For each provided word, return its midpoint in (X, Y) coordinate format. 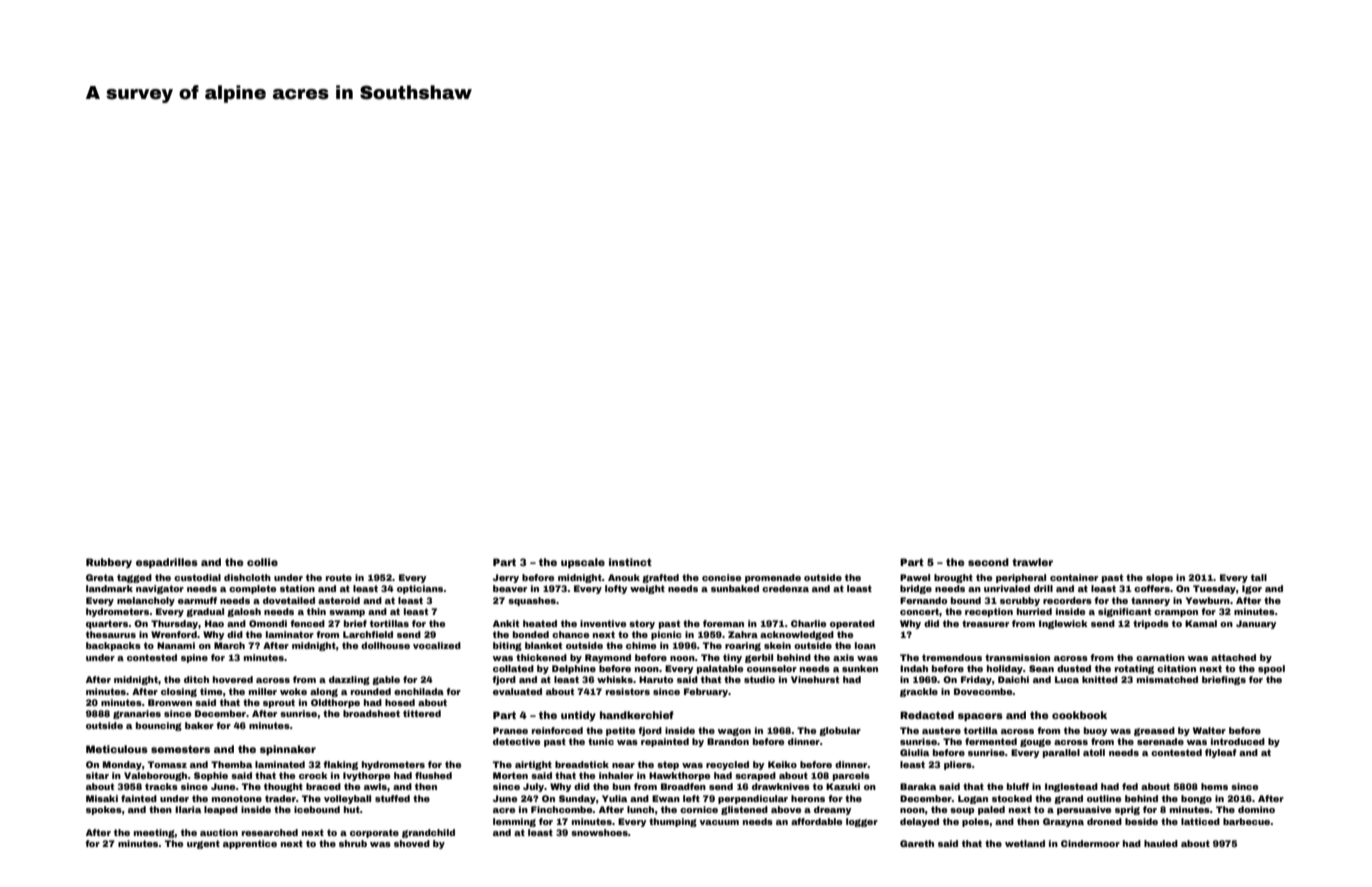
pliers (958, 765)
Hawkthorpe (679, 776)
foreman (723, 623)
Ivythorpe (366, 776)
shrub (353, 843)
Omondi (268, 623)
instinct (630, 562)
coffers (1152, 588)
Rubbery (109, 563)
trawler (1032, 562)
